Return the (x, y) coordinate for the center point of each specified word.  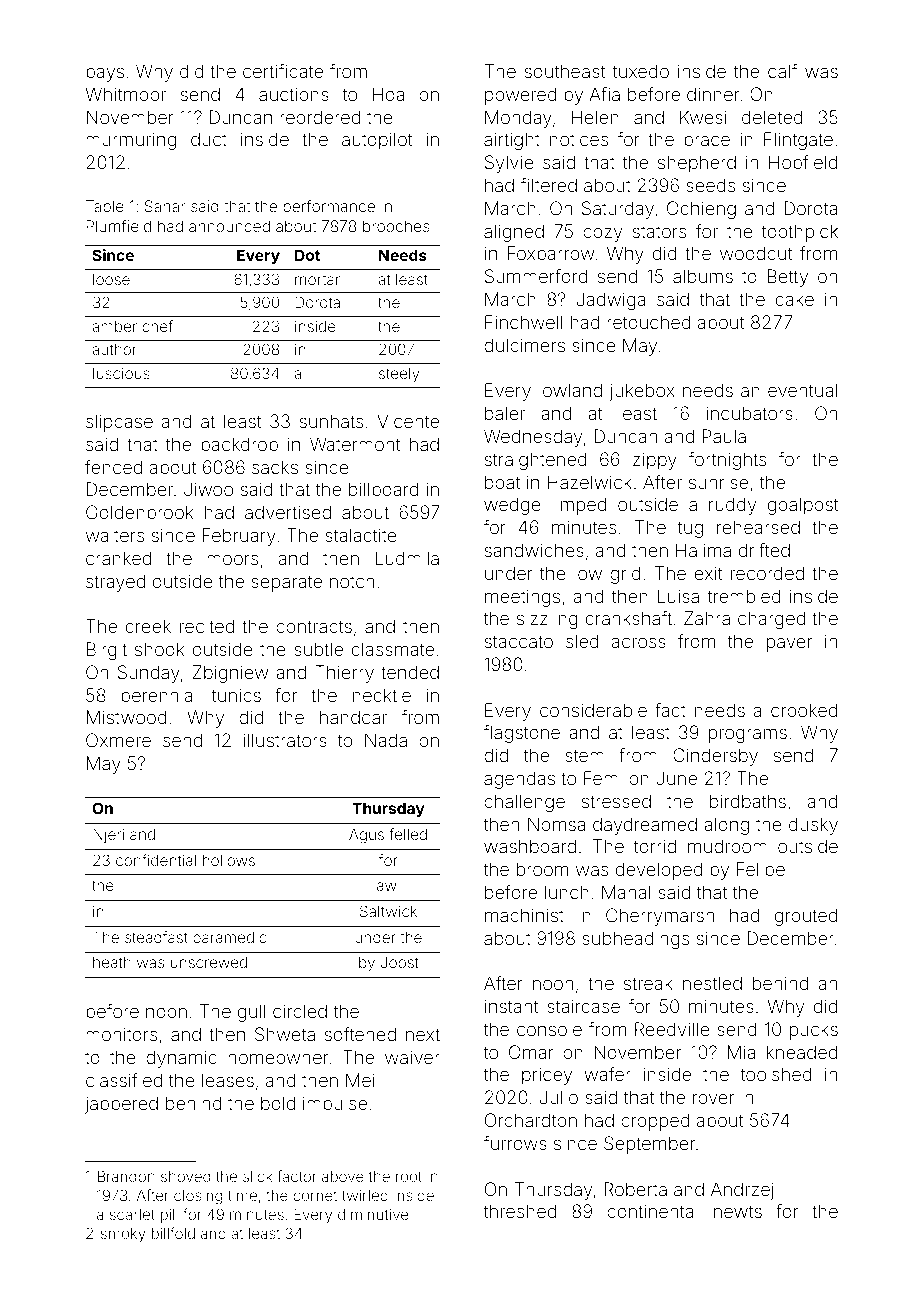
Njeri (108, 835)
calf (782, 71)
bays (105, 73)
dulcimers (524, 345)
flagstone (522, 734)
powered (521, 96)
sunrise (718, 482)
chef (157, 326)
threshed (520, 1211)
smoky (123, 1235)
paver (789, 645)
